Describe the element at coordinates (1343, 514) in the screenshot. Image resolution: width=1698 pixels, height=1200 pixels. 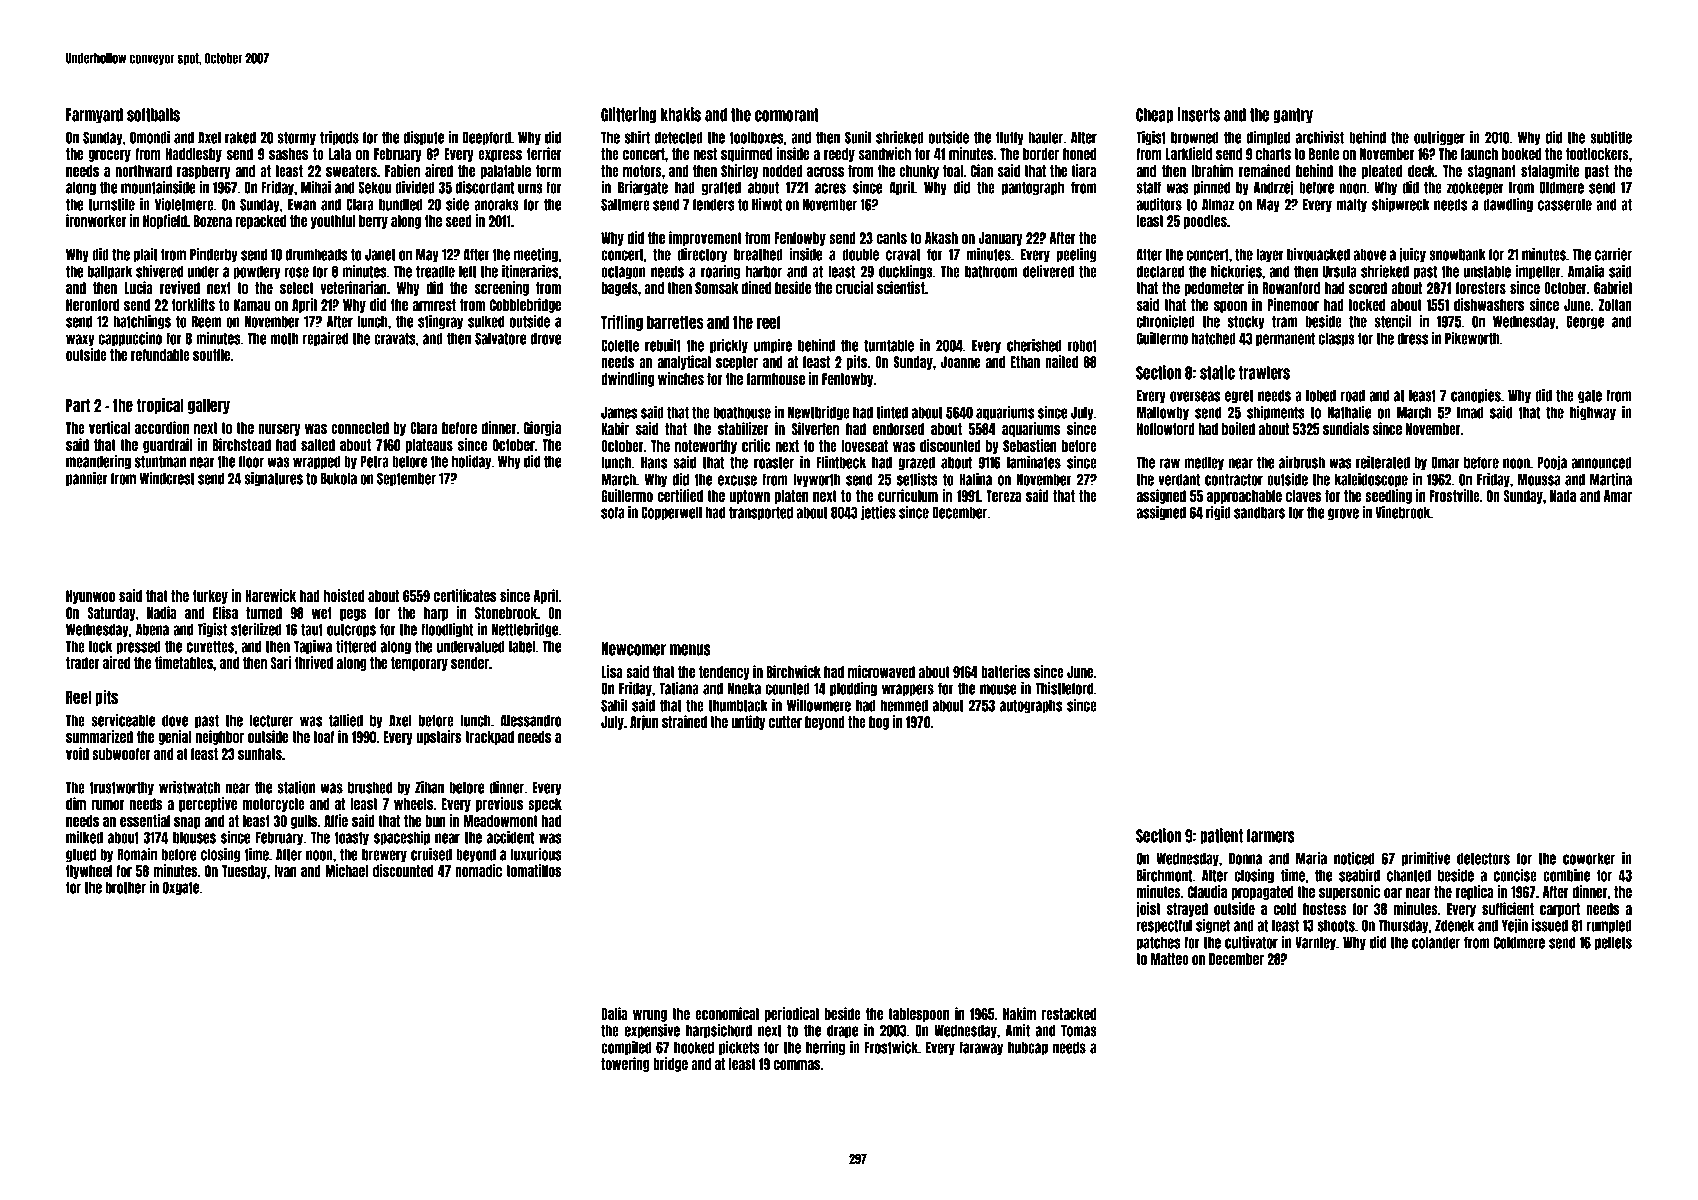
I see `grove` at that location.
